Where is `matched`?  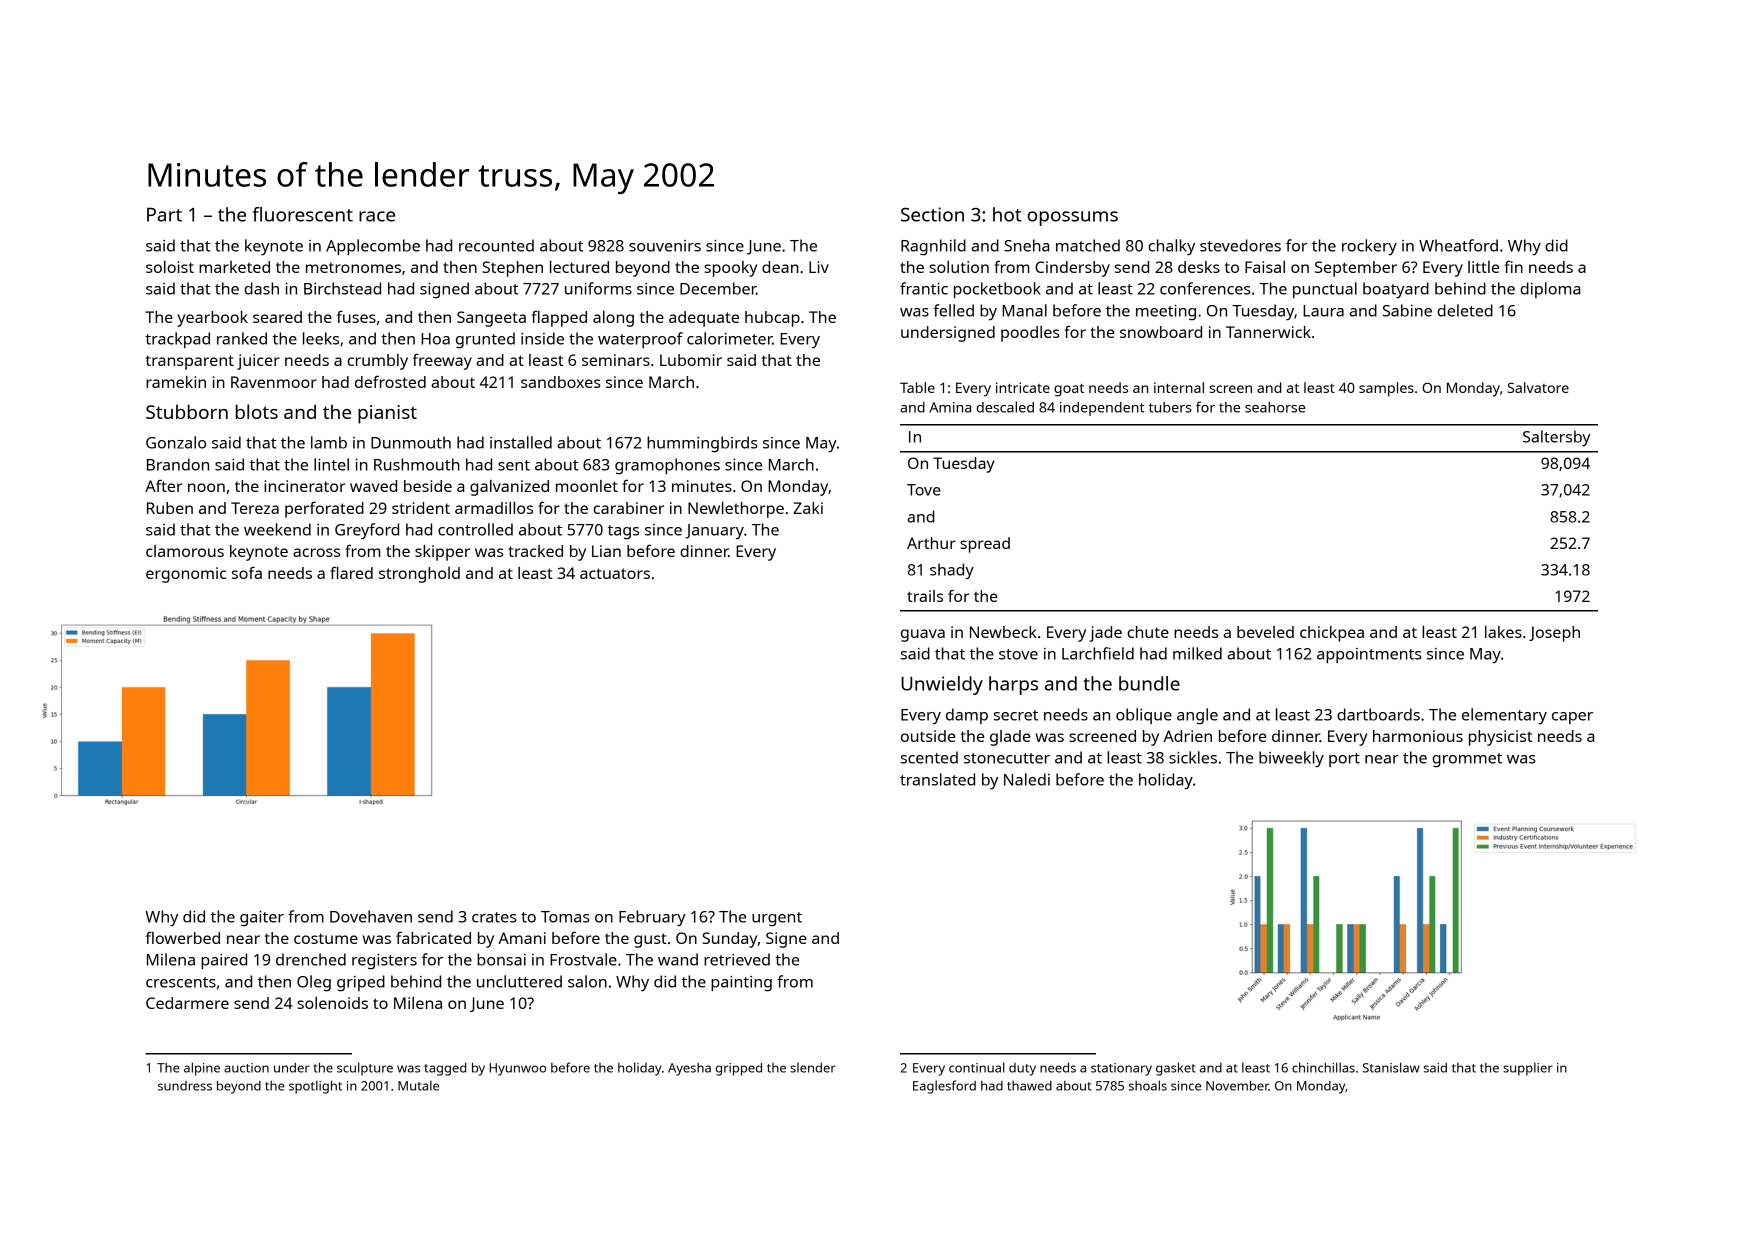 matched is located at coordinates (1088, 245).
